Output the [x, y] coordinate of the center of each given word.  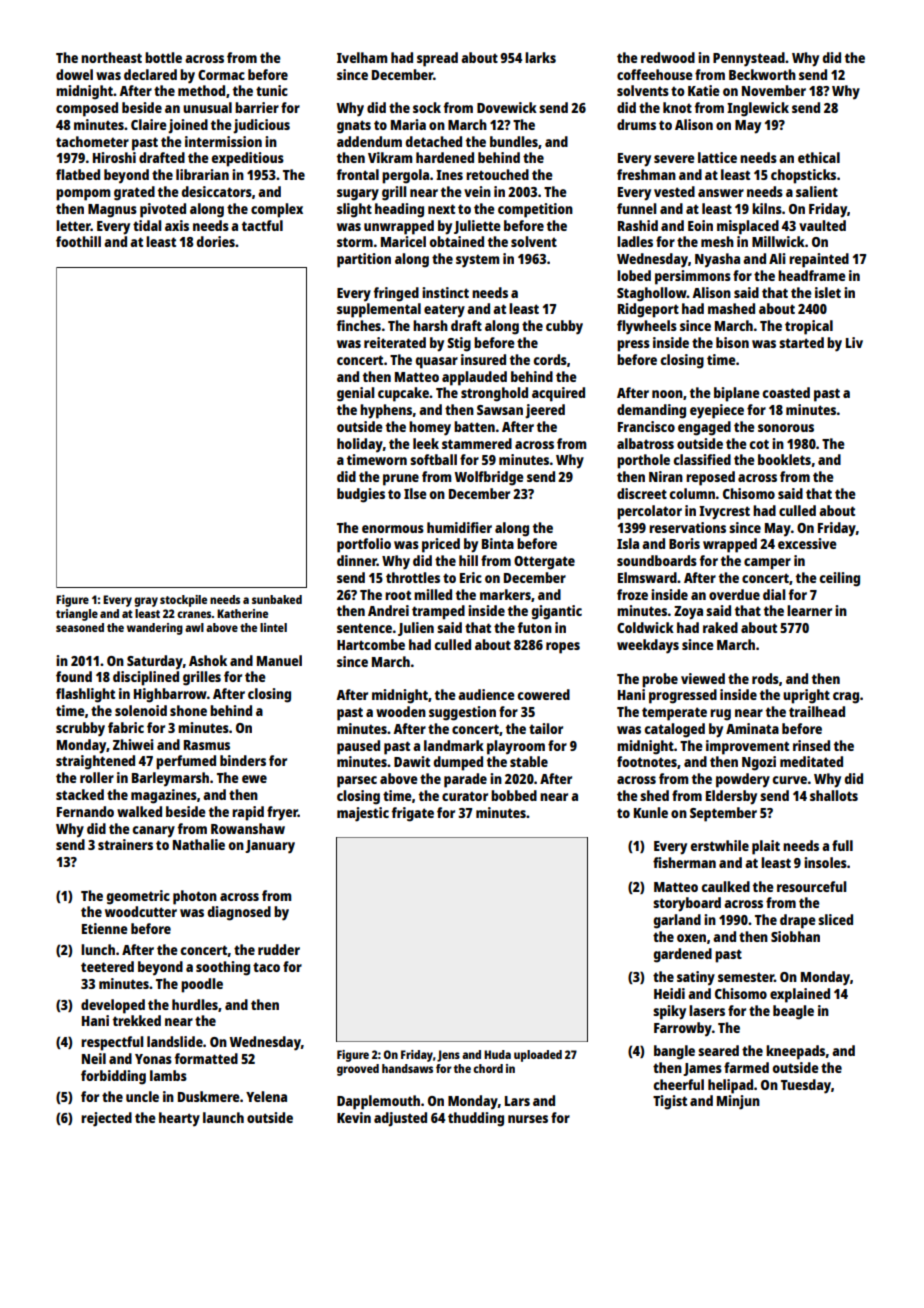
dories [215, 241]
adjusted [400, 1119]
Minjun [738, 1102]
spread [437, 59]
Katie [704, 90]
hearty [179, 1119]
